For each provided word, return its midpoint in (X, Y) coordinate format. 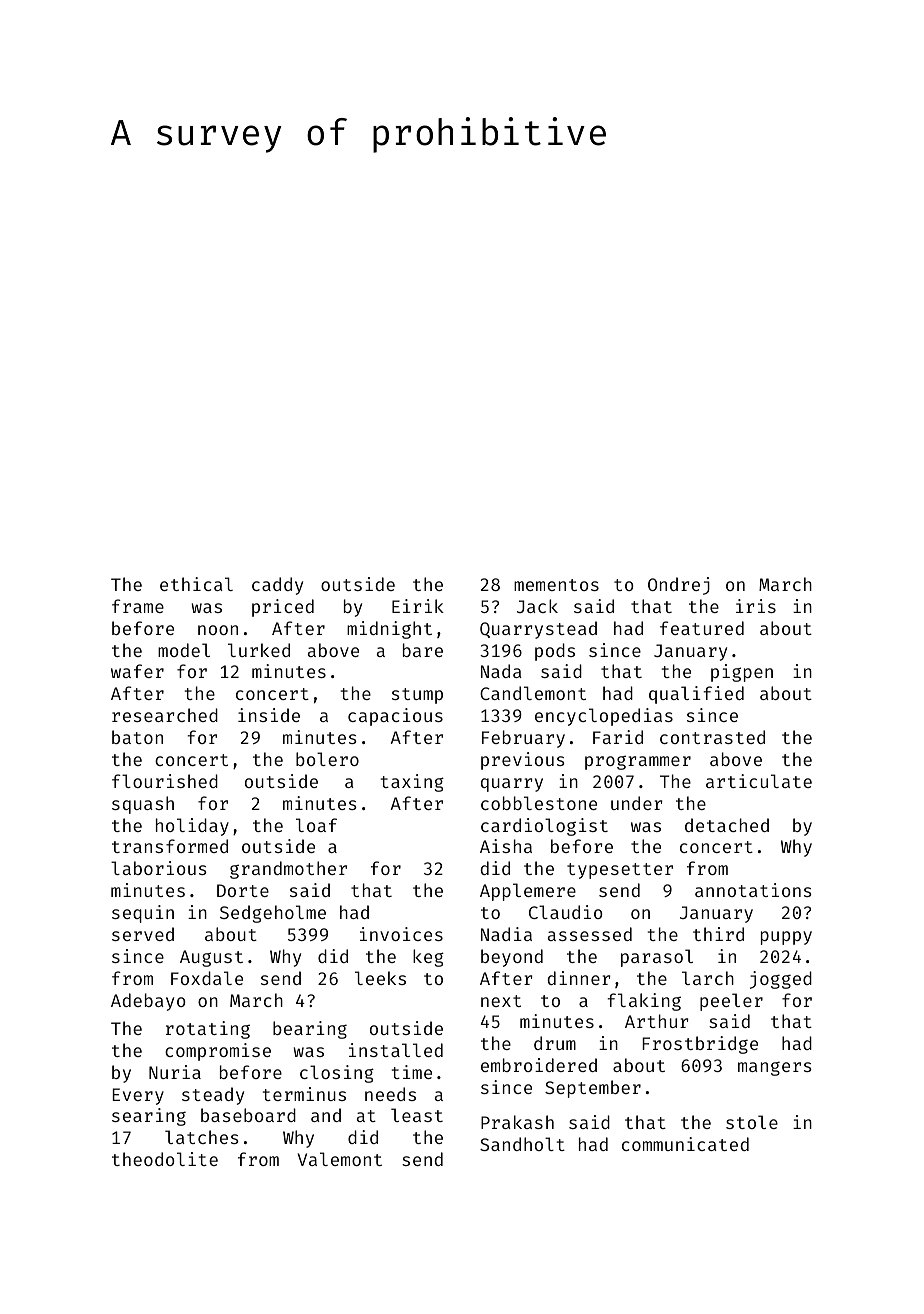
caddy (277, 586)
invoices (401, 934)
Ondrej (679, 586)
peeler (731, 1002)
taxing (412, 783)
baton (137, 737)
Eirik (418, 606)
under (637, 803)
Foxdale (207, 978)
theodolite (165, 1159)
